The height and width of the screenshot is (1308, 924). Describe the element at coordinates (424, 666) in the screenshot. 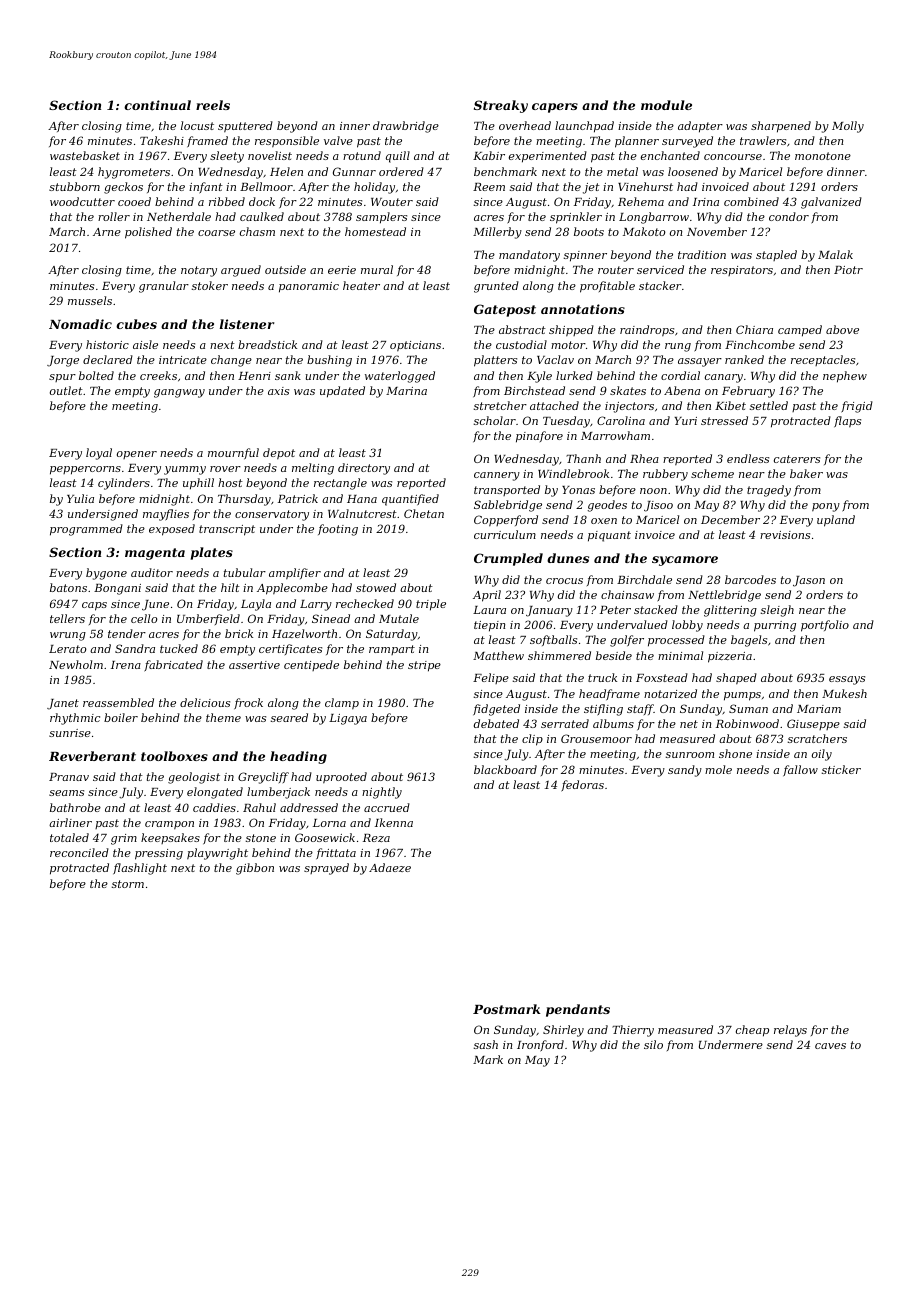

I see `stripe` at that location.
